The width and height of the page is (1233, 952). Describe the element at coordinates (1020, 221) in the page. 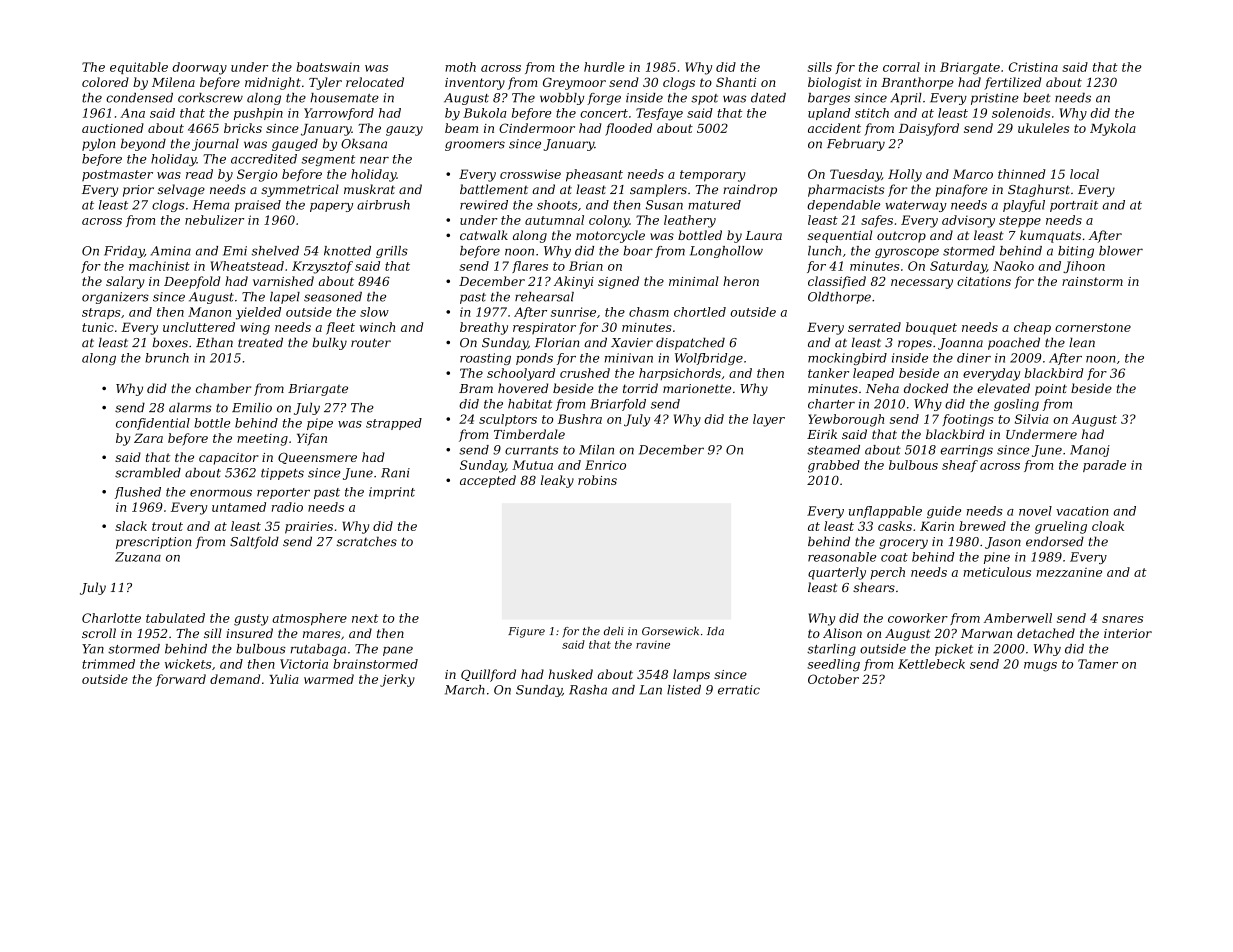

I see `steppe` at that location.
